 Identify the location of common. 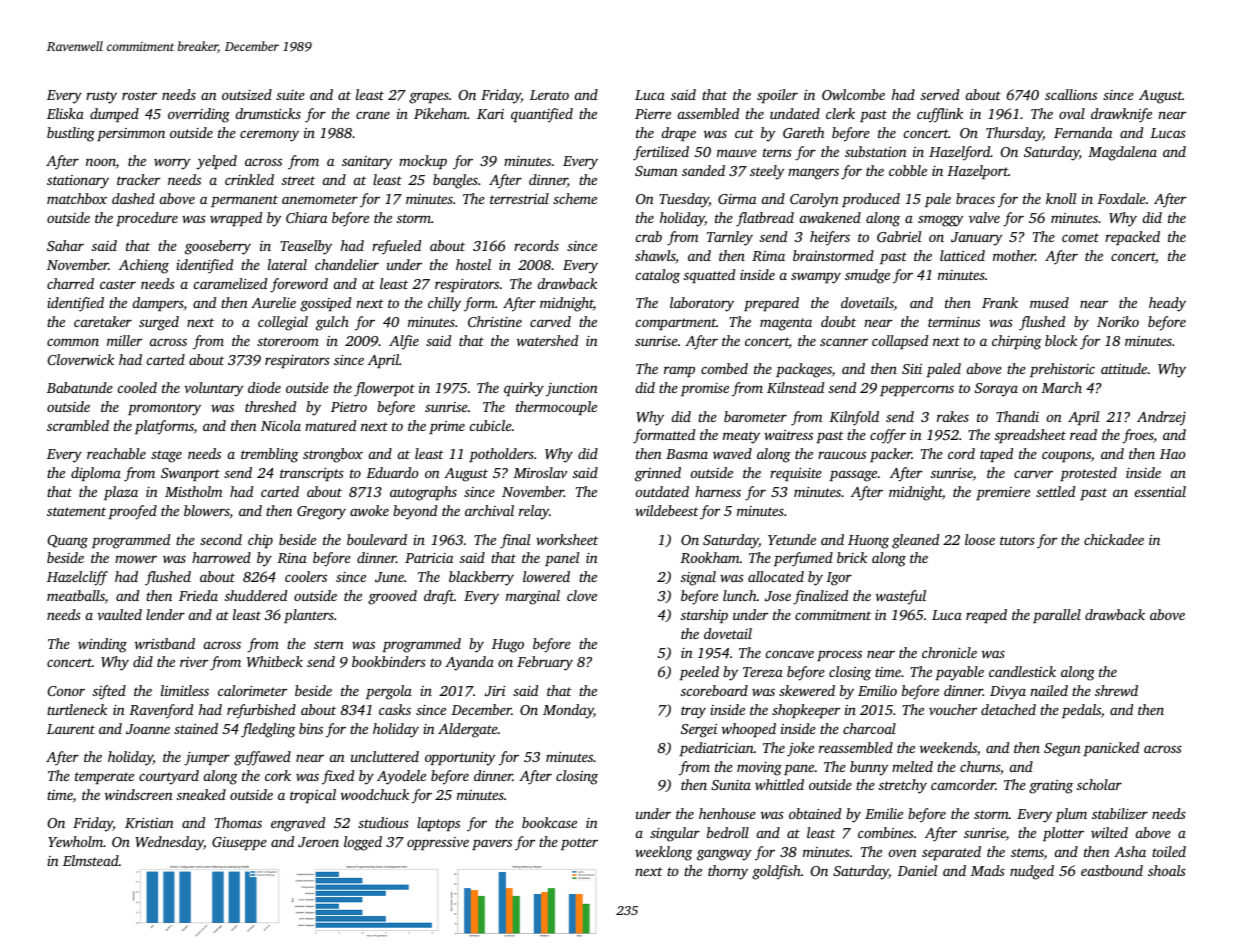
(73, 342).
